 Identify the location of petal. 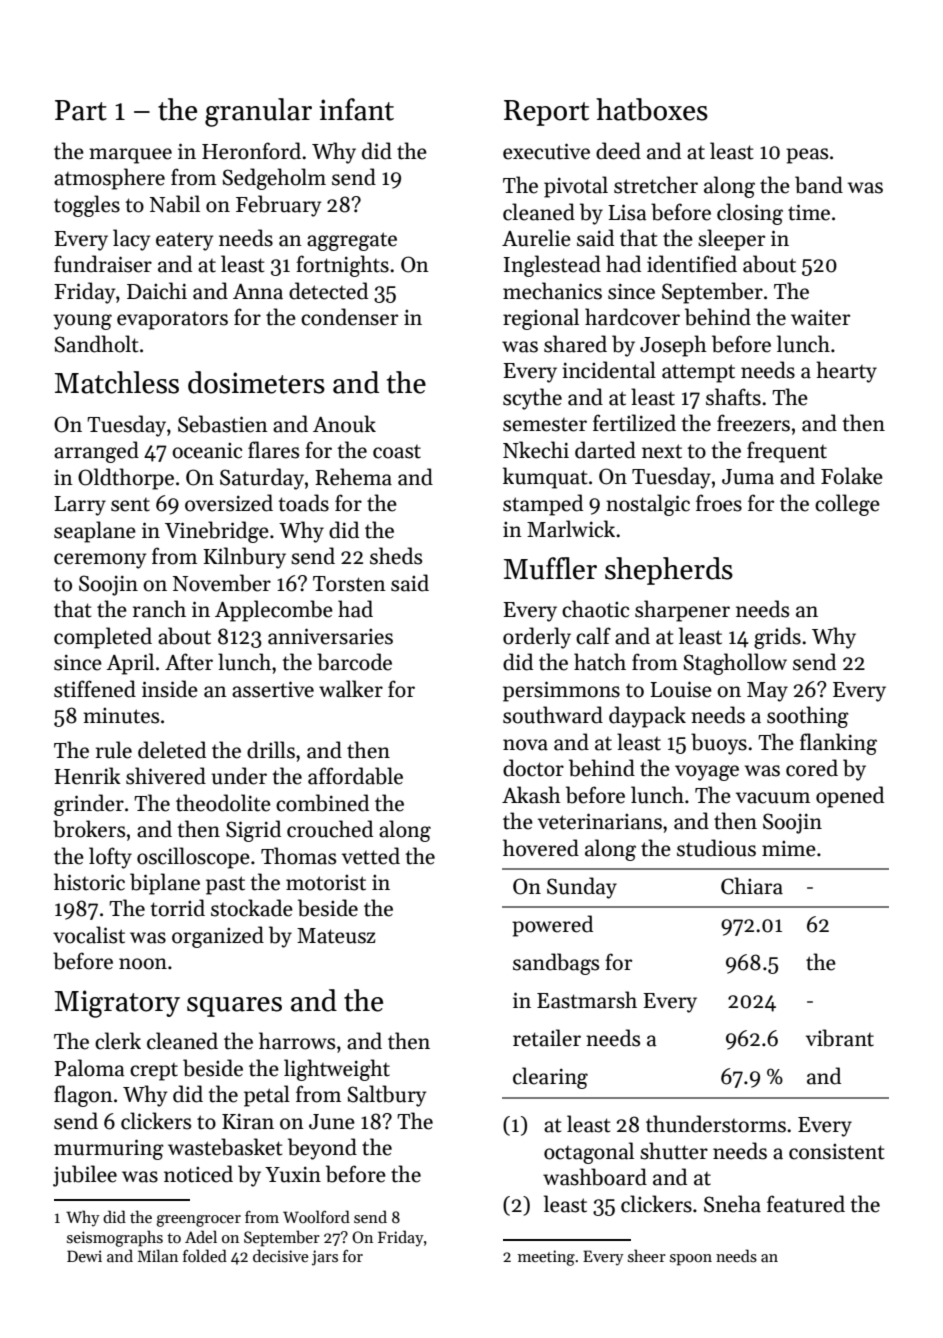
(267, 1096).
